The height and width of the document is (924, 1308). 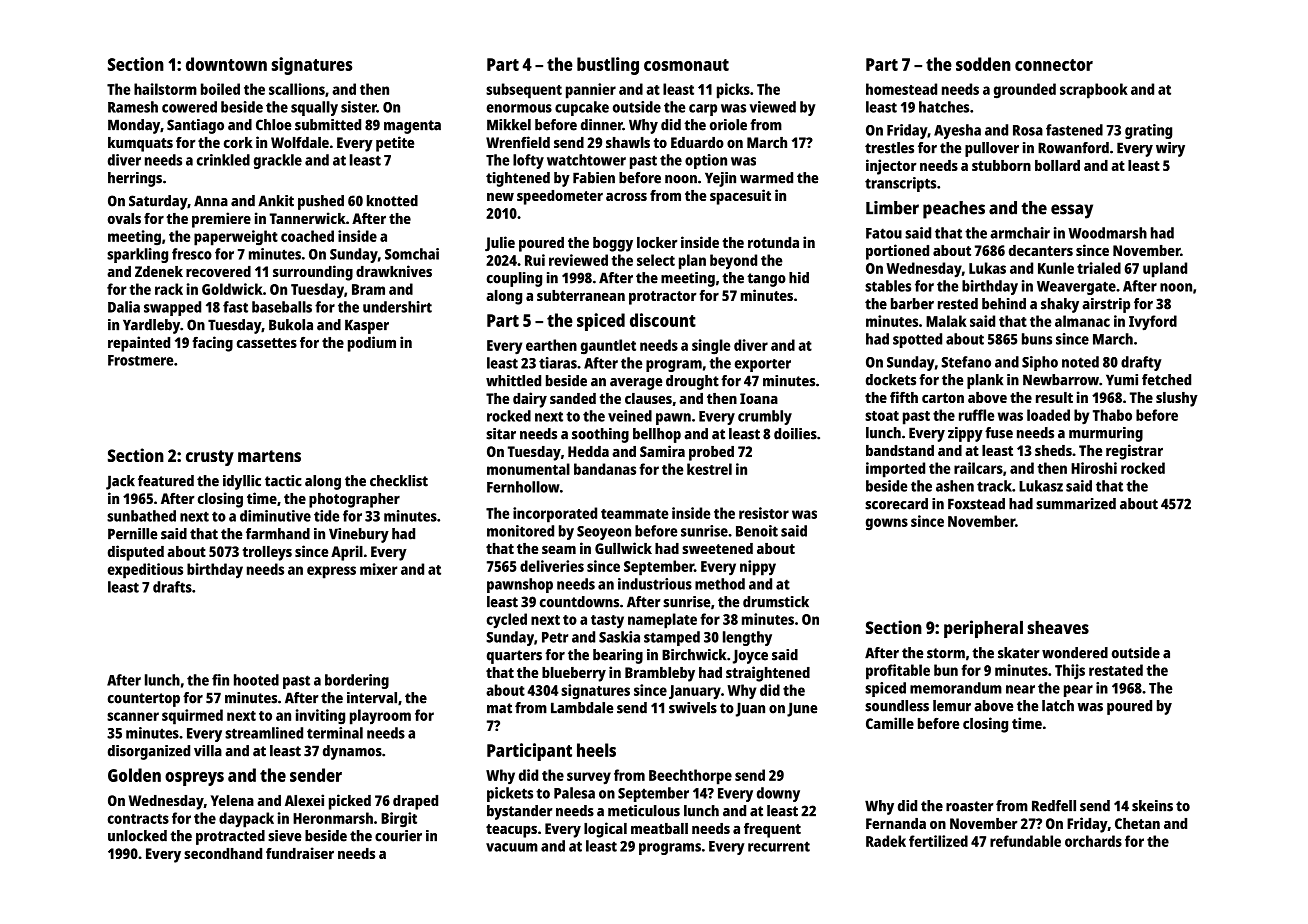 I want to click on Jack, so click(x=120, y=482).
